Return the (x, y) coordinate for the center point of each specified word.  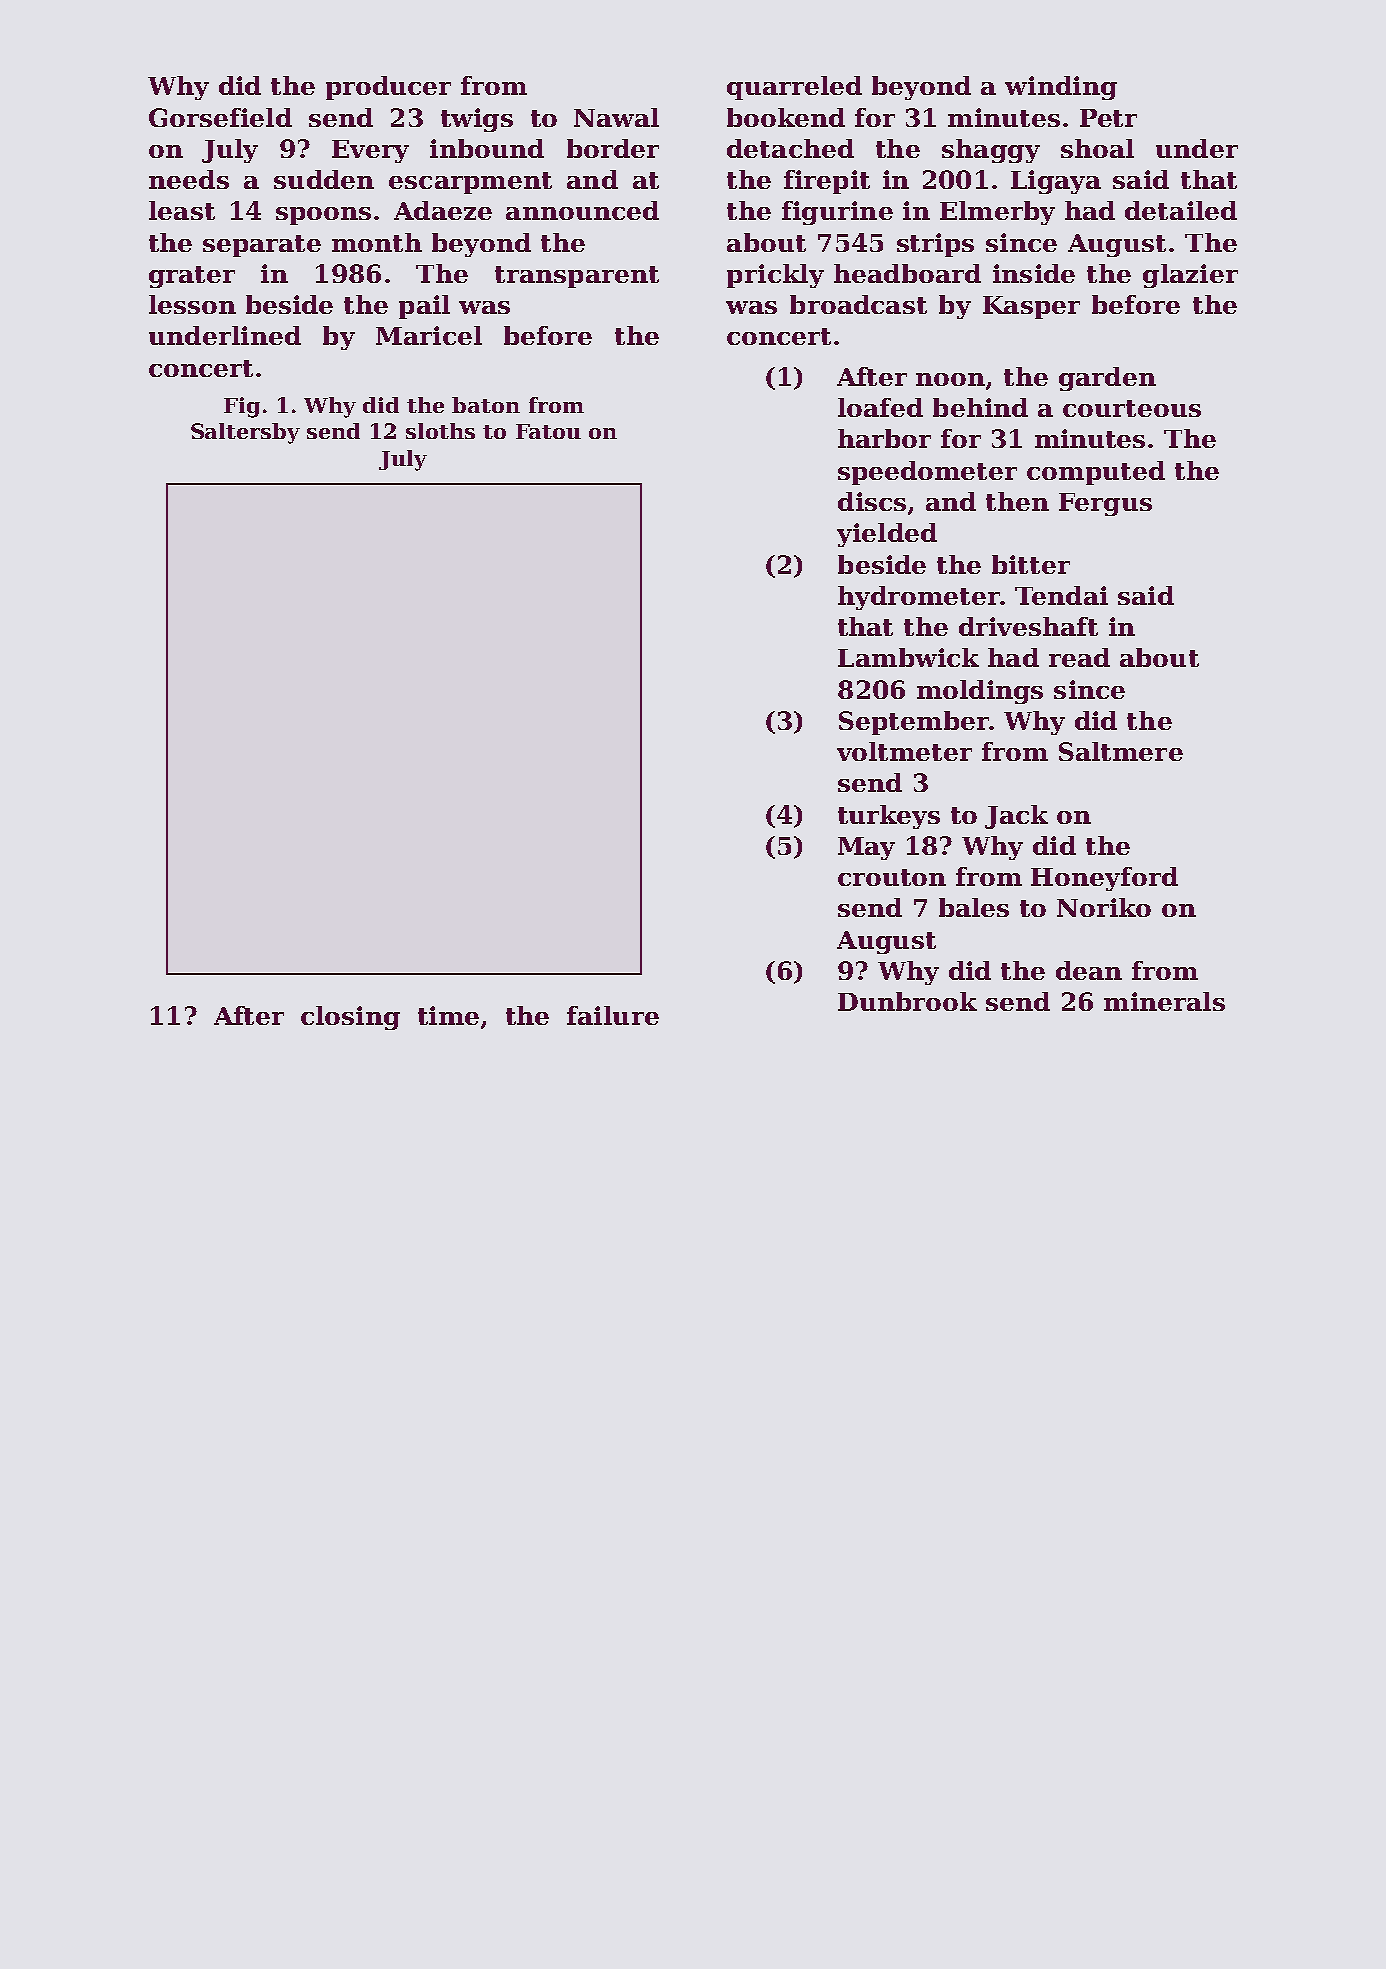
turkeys (889, 817)
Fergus (1105, 504)
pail (424, 307)
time (448, 1015)
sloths (440, 431)
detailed (1181, 210)
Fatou (548, 431)
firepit (827, 182)
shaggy (991, 151)
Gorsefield (220, 117)
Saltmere (1121, 751)
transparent (577, 277)
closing (350, 1018)
